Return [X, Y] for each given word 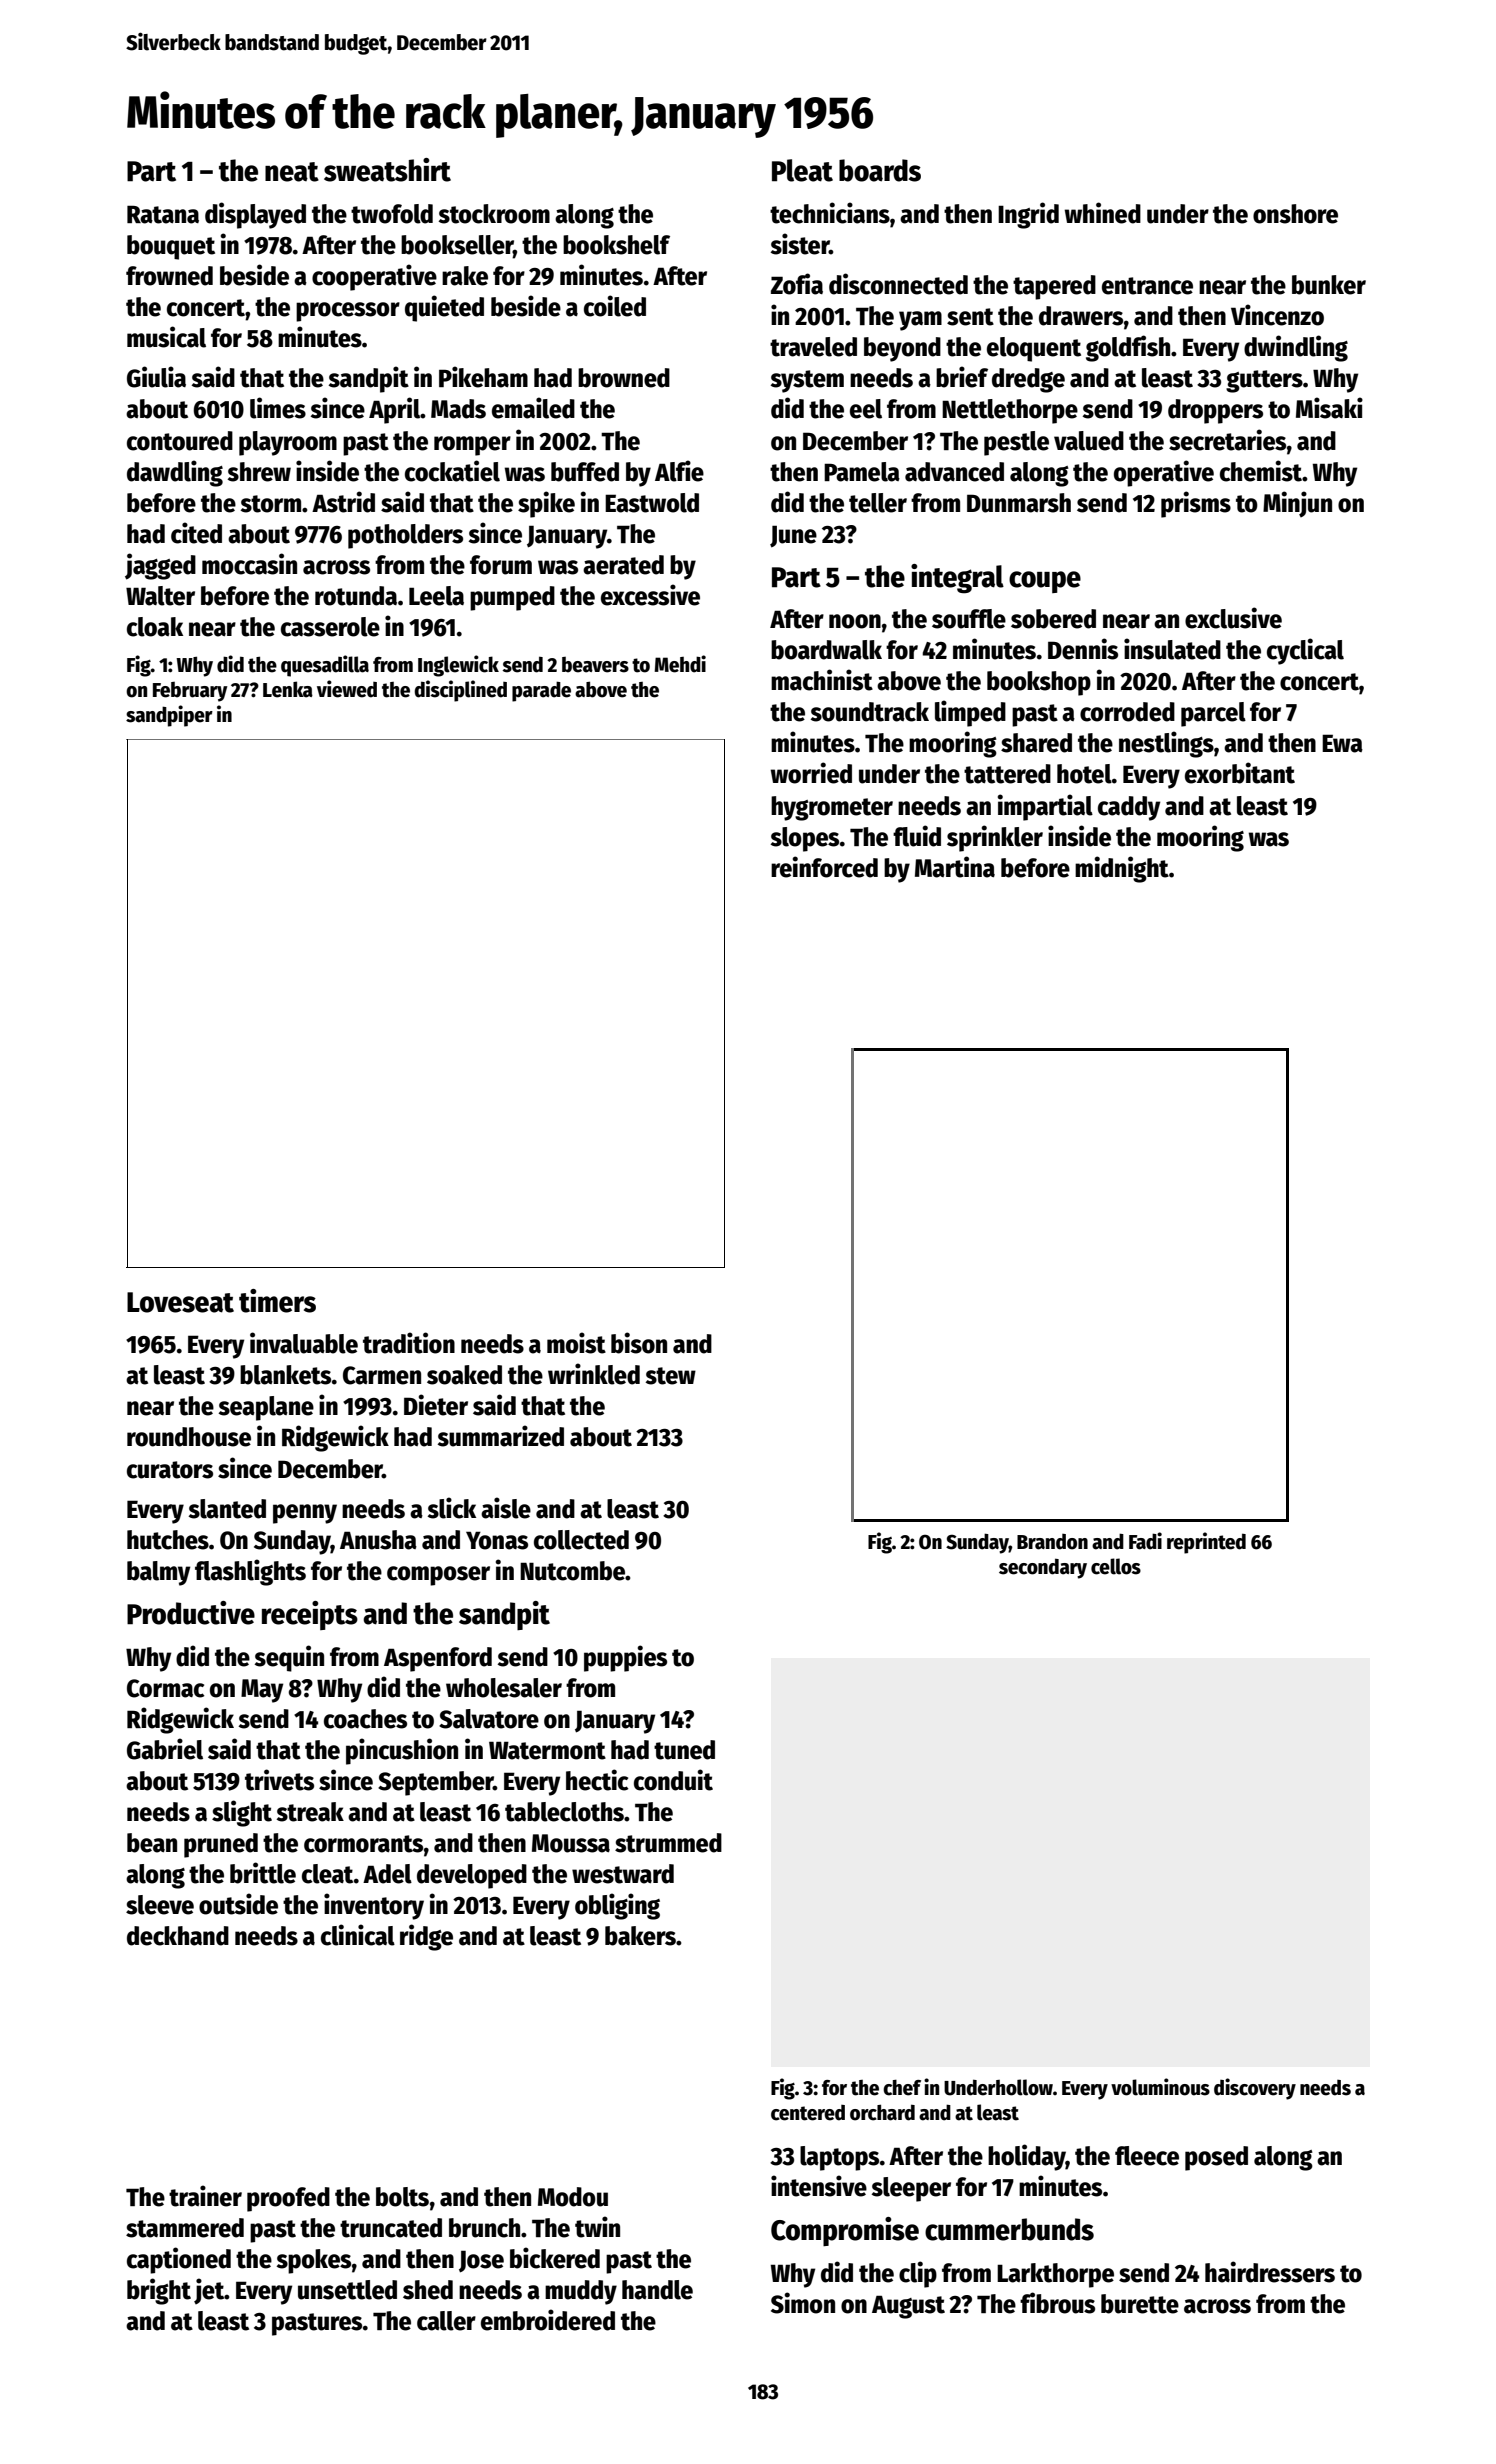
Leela [436, 596]
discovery [1255, 2089]
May [262, 1691]
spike [546, 504]
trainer [205, 2196]
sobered [1053, 619]
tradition [409, 1343]
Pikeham [483, 377]
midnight [1122, 869]
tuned [684, 1750]
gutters [1264, 381]
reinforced [824, 867]
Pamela [862, 472]
